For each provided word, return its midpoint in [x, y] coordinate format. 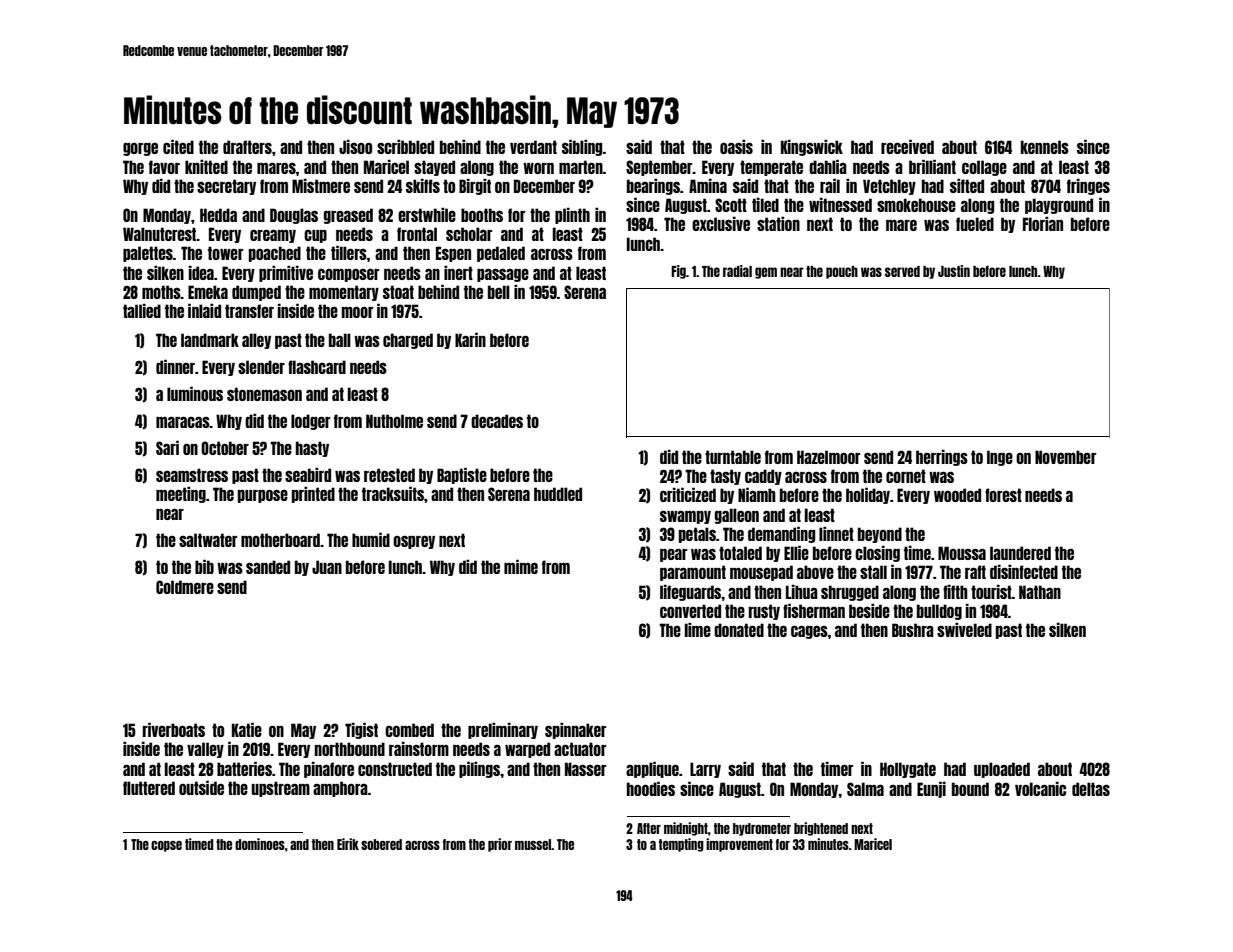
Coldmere [185, 587]
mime [521, 566]
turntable [733, 457]
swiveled [964, 630]
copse [166, 846]
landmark [210, 340]
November [1065, 457]
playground [1059, 206]
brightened [821, 829]
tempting [681, 845]
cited [178, 146]
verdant [533, 147]
